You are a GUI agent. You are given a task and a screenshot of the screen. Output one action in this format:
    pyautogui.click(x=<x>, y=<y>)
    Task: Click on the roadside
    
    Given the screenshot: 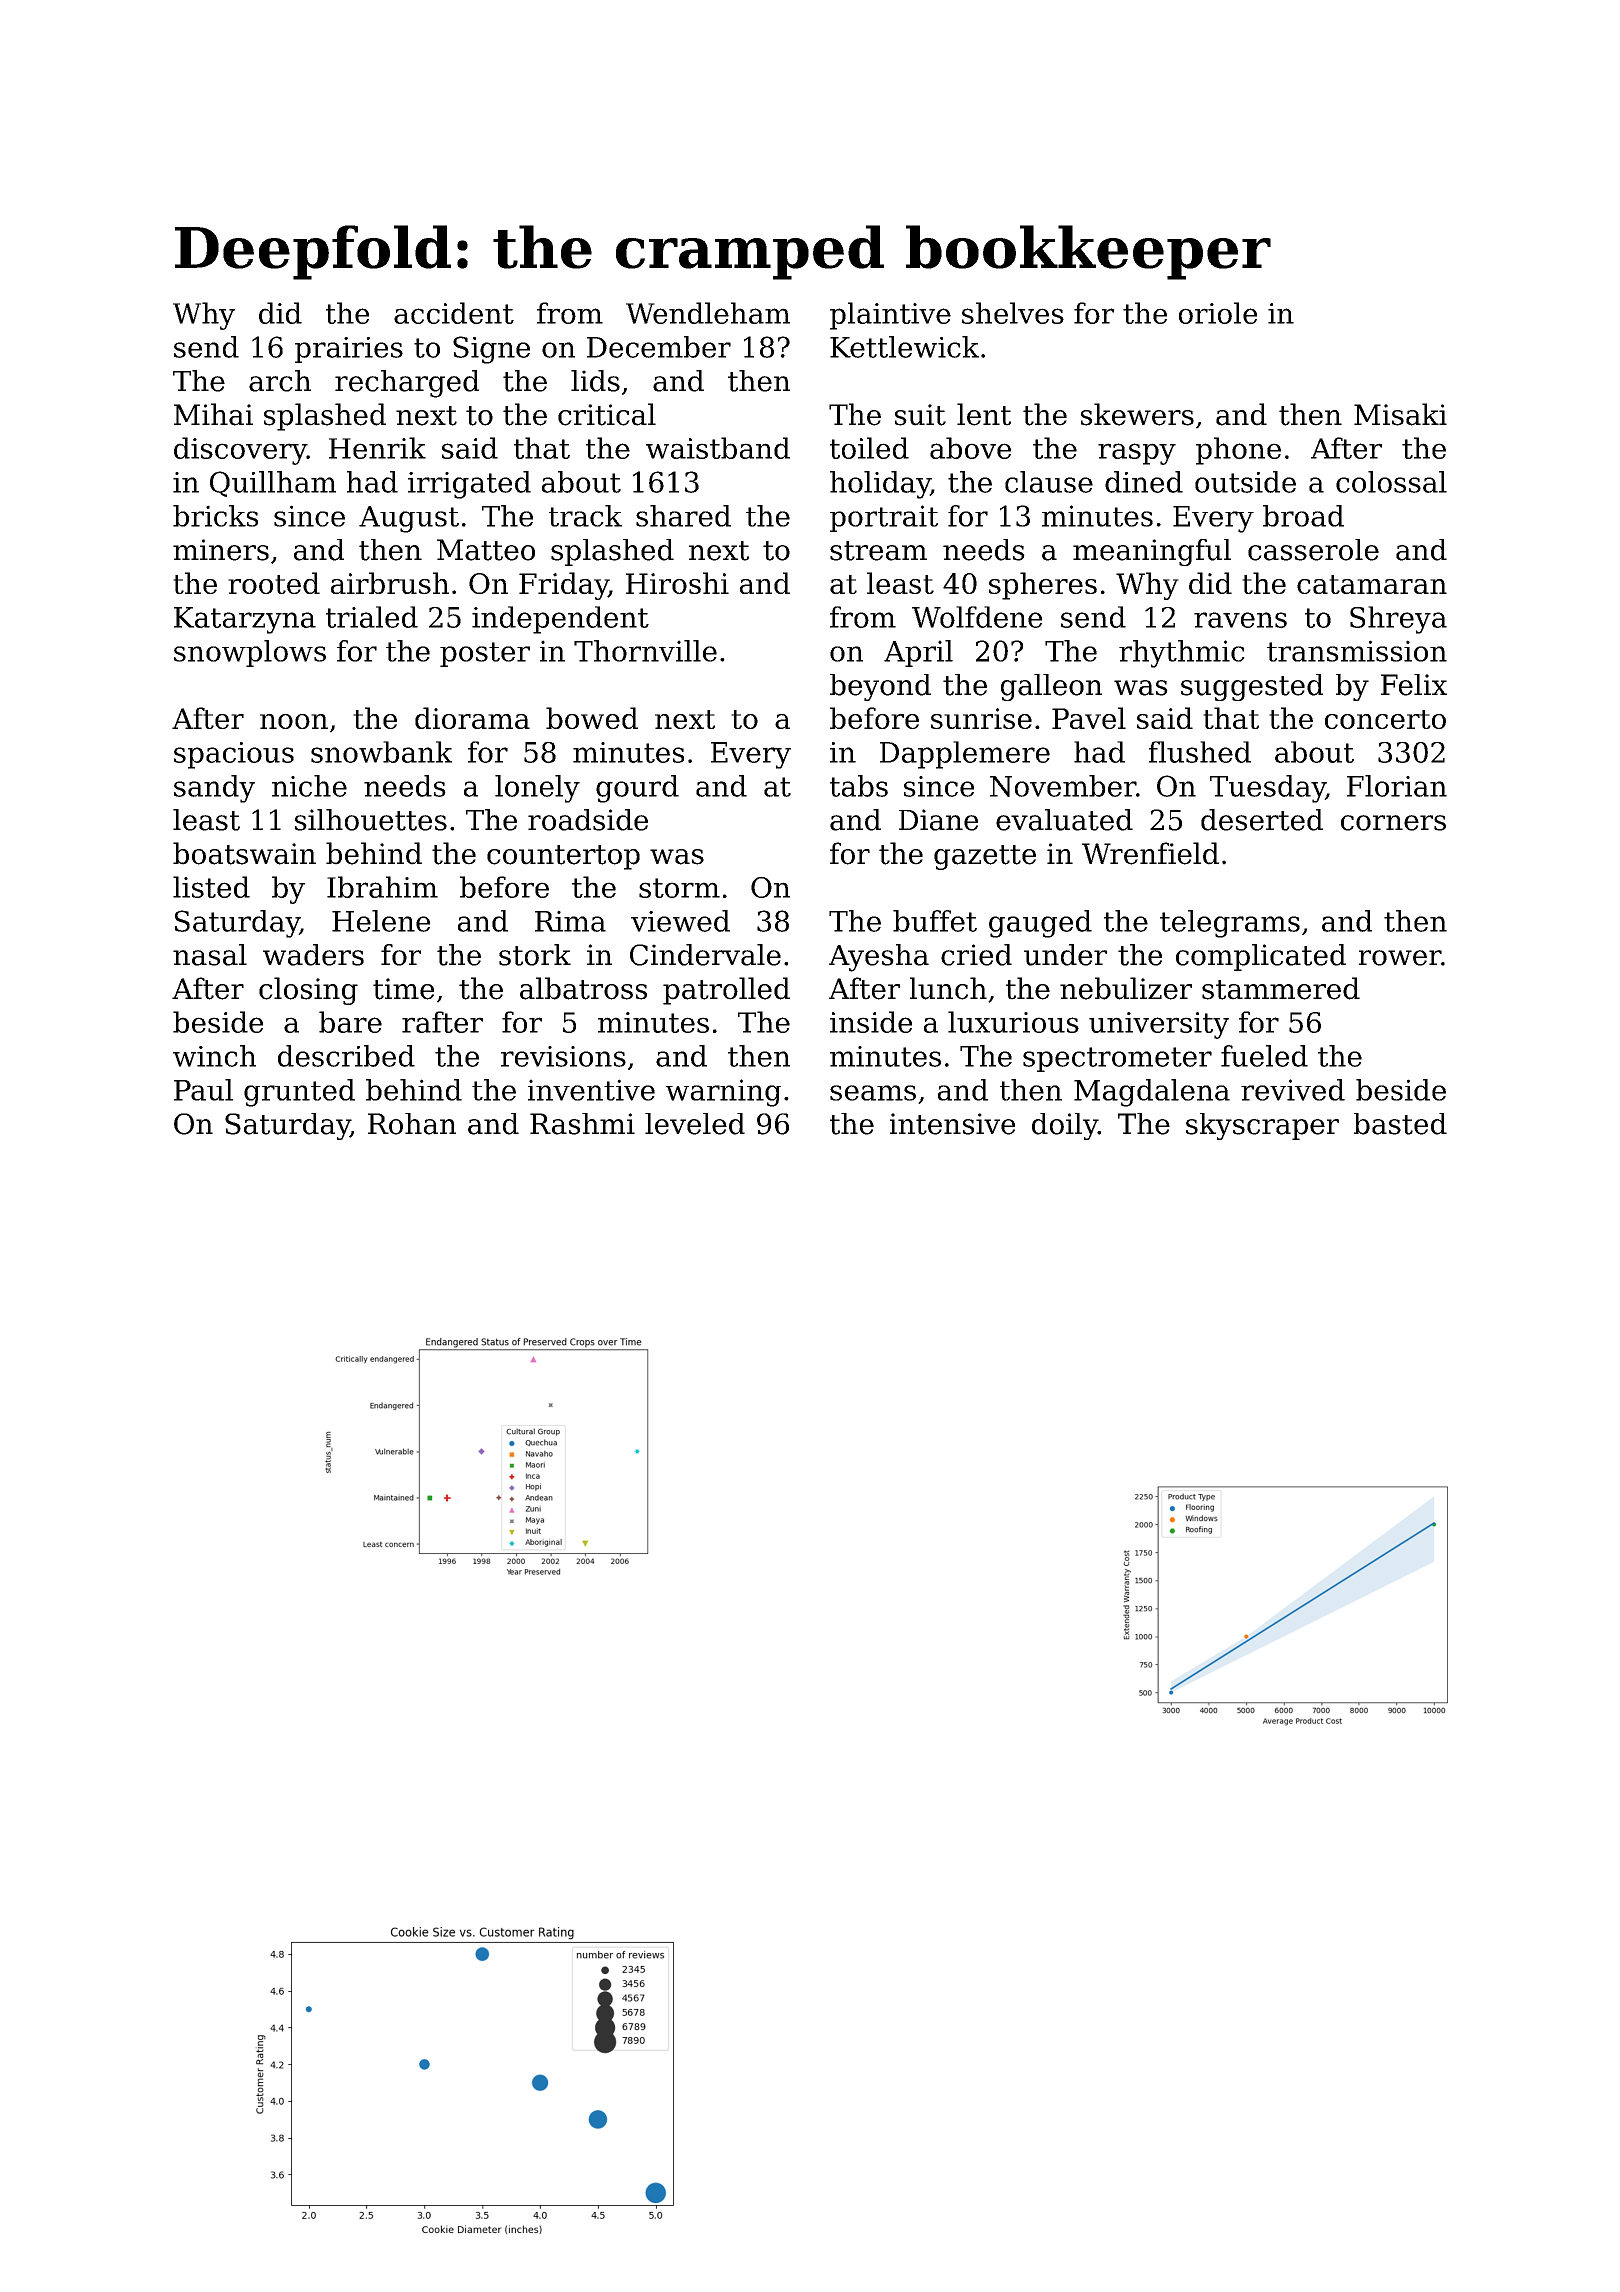 What is the action you would take?
    pyautogui.click(x=588, y=820)
